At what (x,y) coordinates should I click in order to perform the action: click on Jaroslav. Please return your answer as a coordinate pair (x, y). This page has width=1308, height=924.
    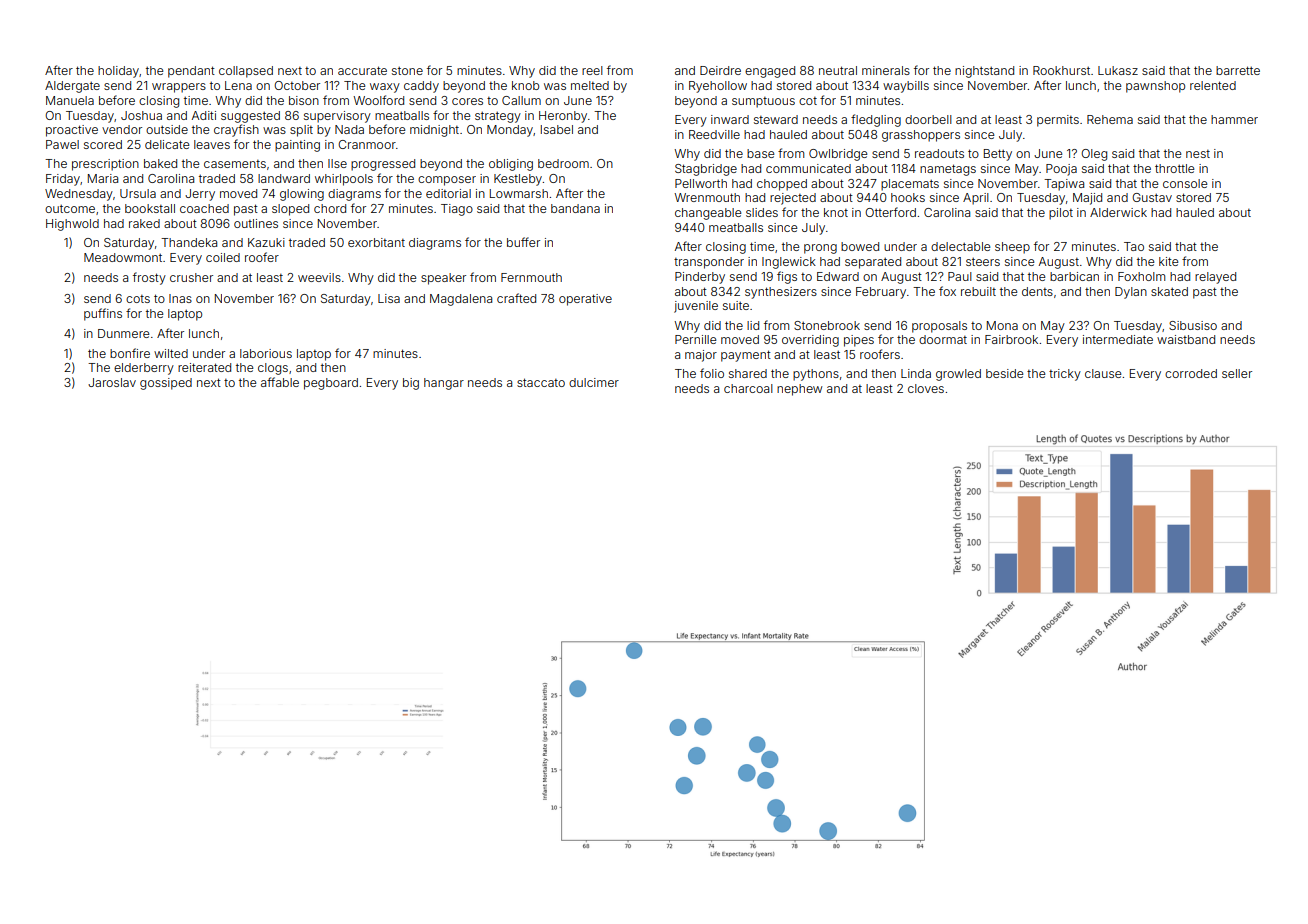
    Looking at the image, I should click on (112, 382).
